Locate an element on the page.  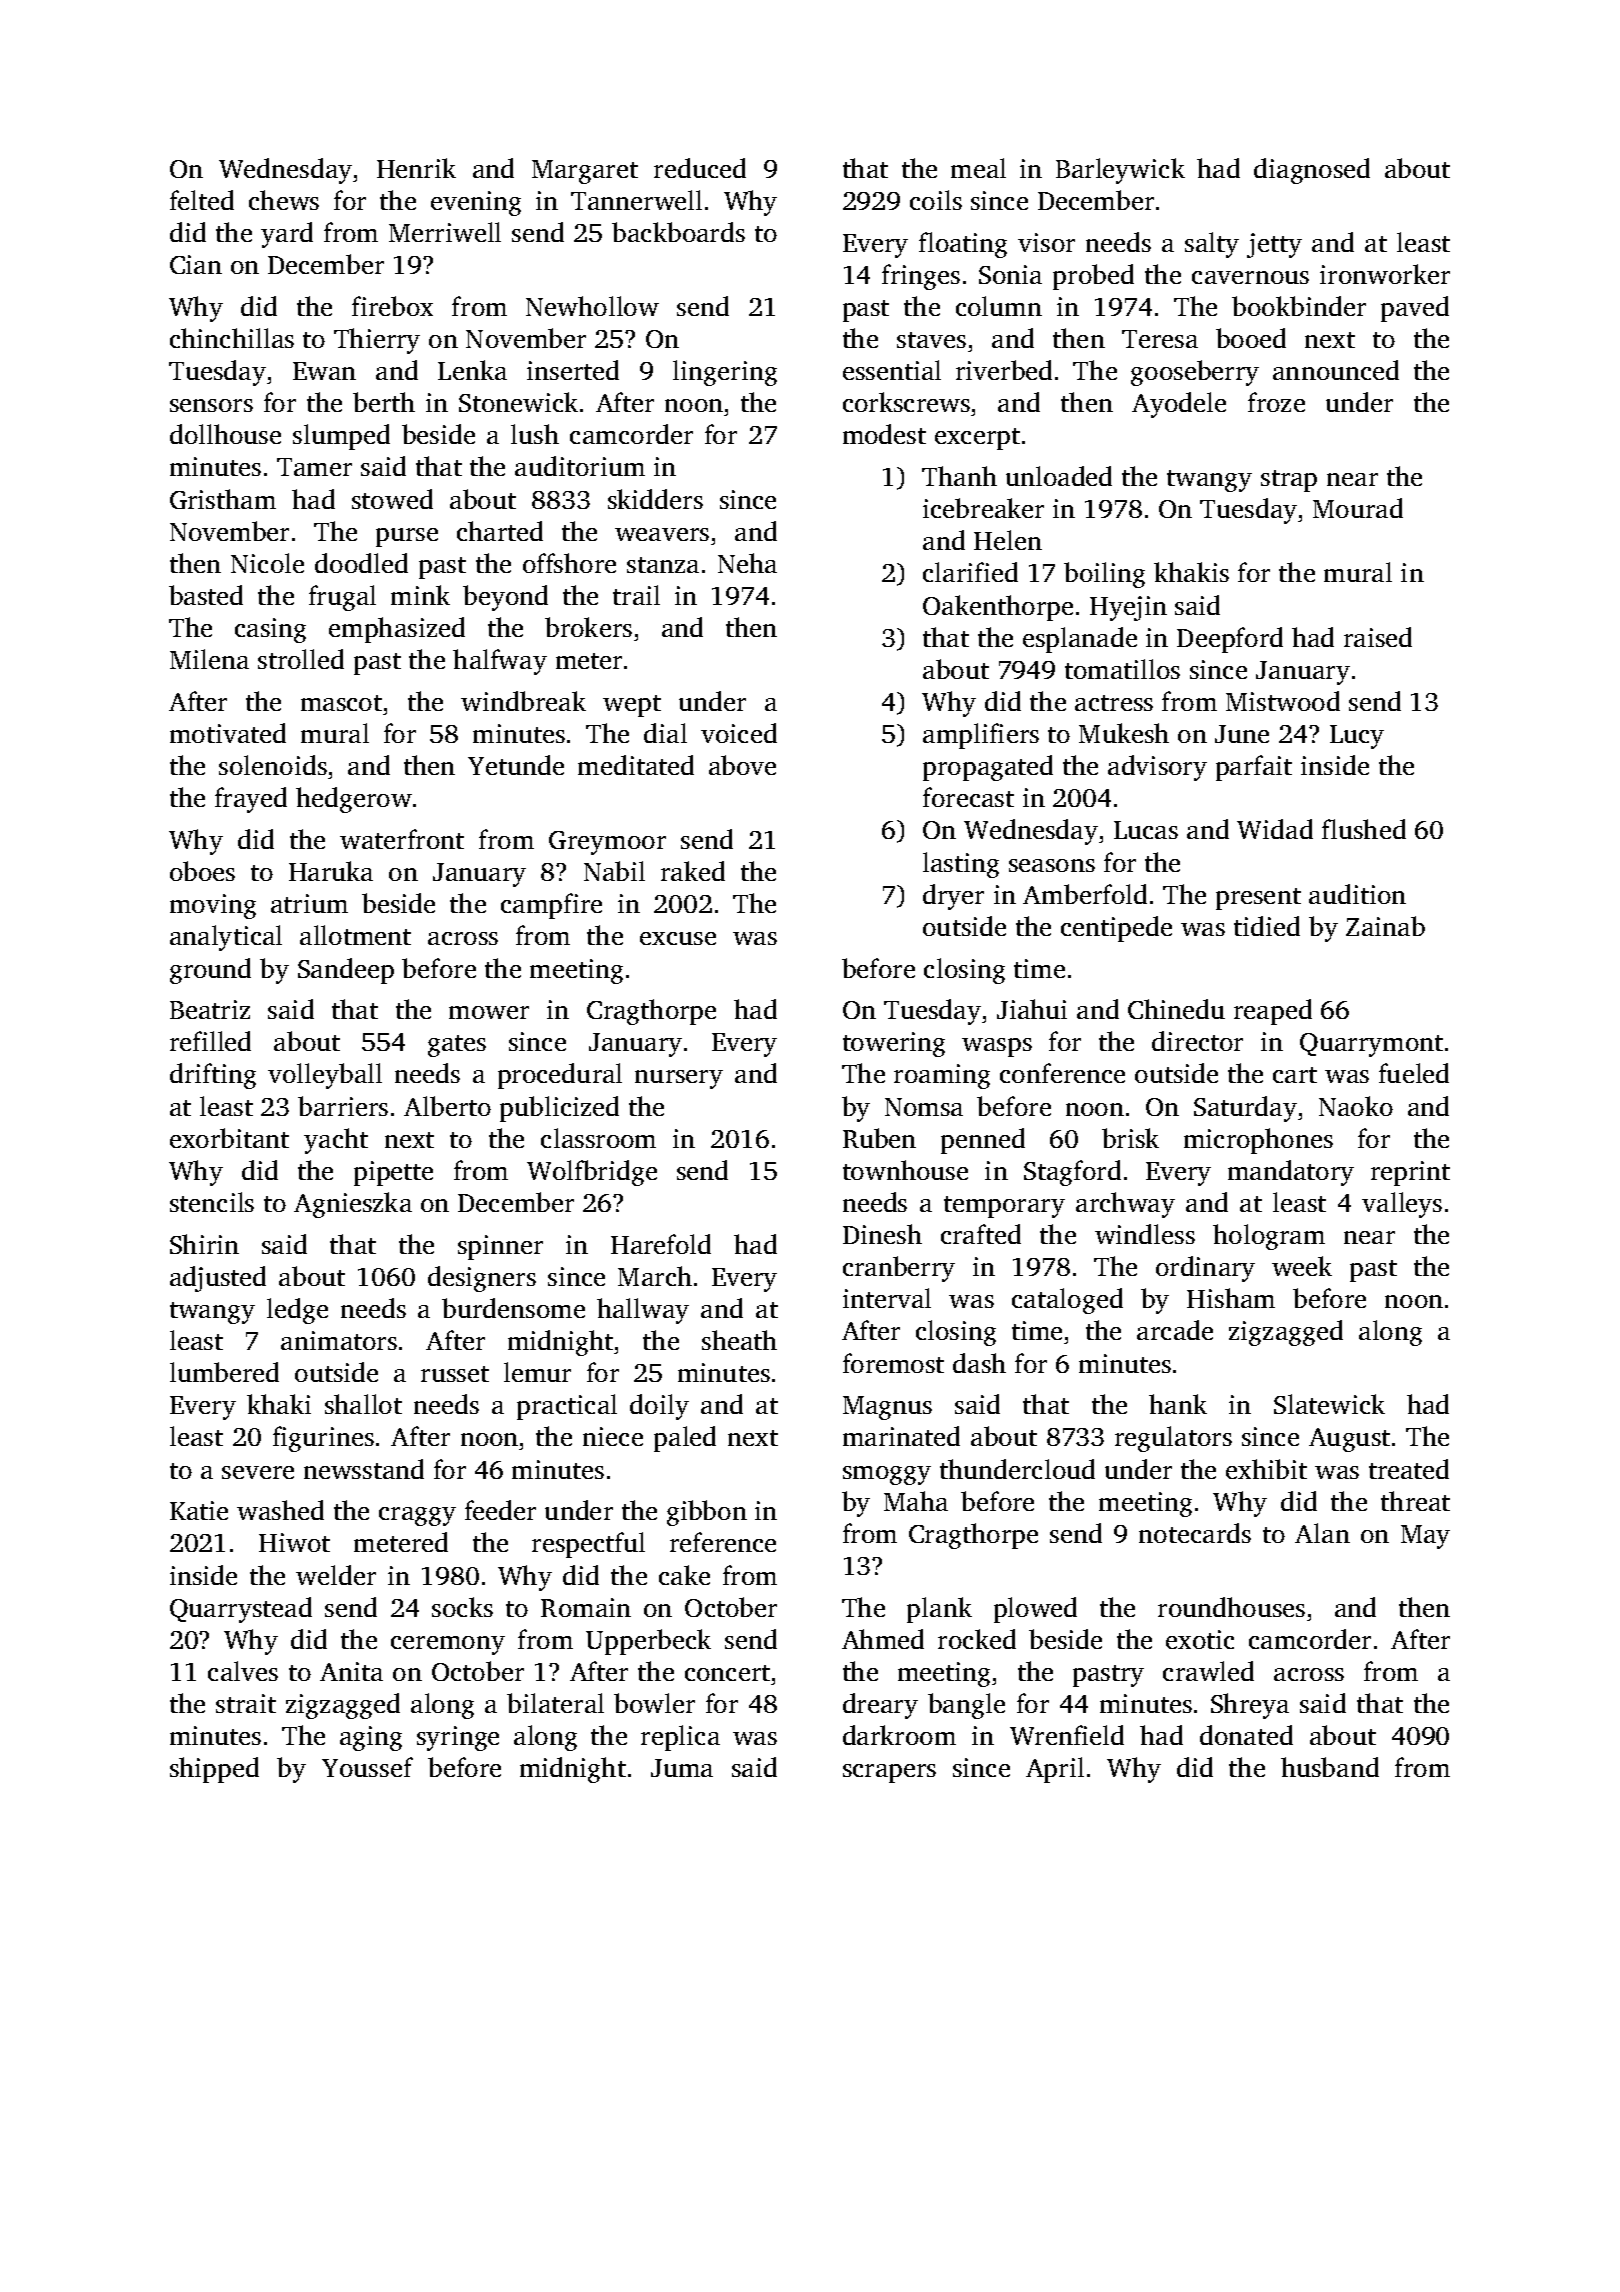
exotic is located at coordinates (1200, 1639).
